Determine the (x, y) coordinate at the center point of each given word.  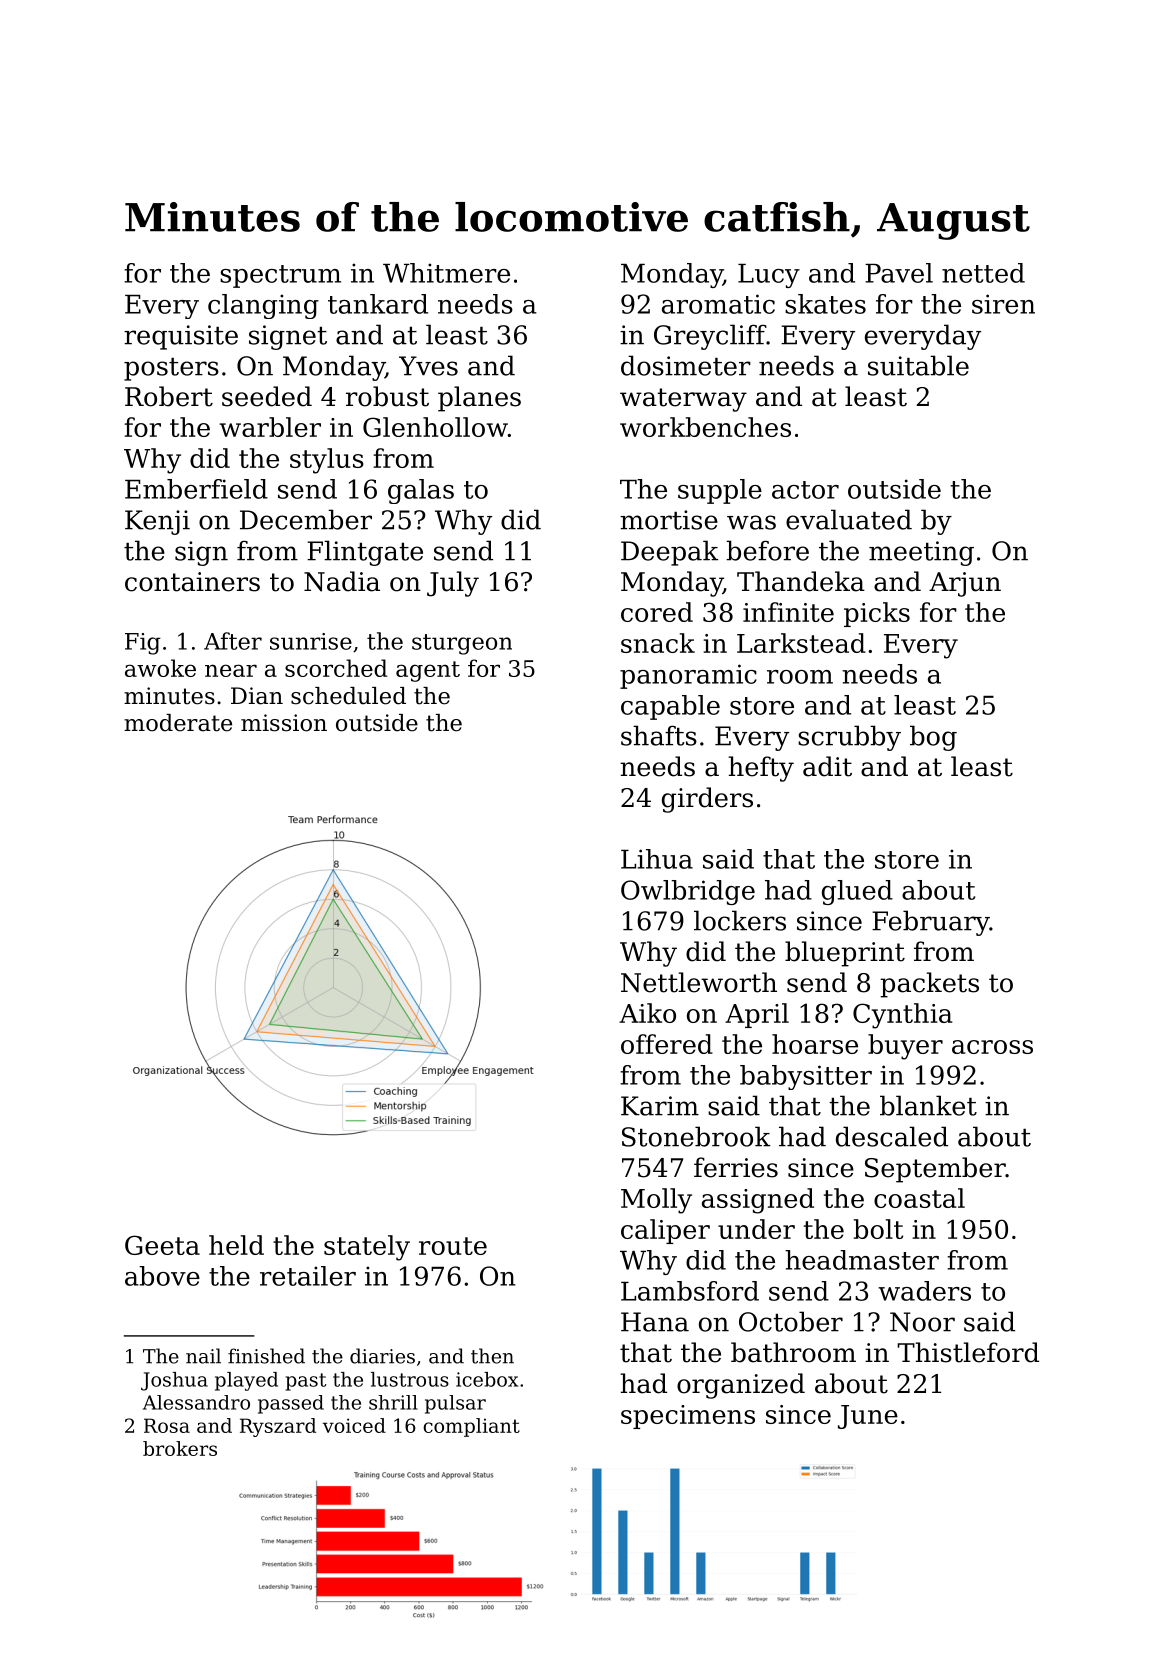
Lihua (657, 859)
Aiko (647, 1013)
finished (266, 1356)
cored (657, 612)
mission (284, 723)
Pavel (899, 273)
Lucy (769, 276)
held (236, 1245)
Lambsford (690, 1291)
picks (877, 614)
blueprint (845, 954)
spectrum (280, 276)
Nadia (342, 581)
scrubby (849, 738)
